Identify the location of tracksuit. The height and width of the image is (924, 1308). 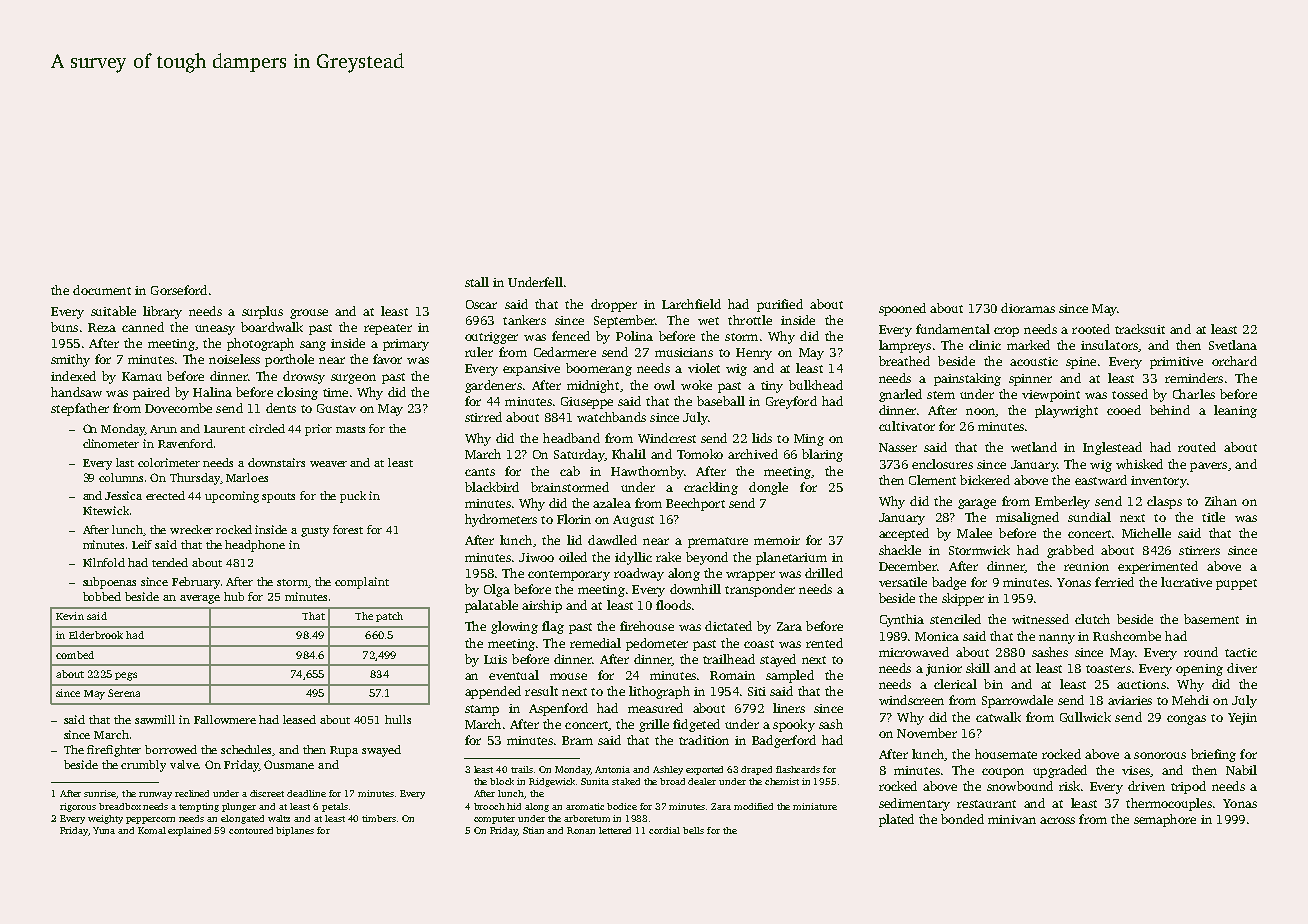
(1140, 329).
